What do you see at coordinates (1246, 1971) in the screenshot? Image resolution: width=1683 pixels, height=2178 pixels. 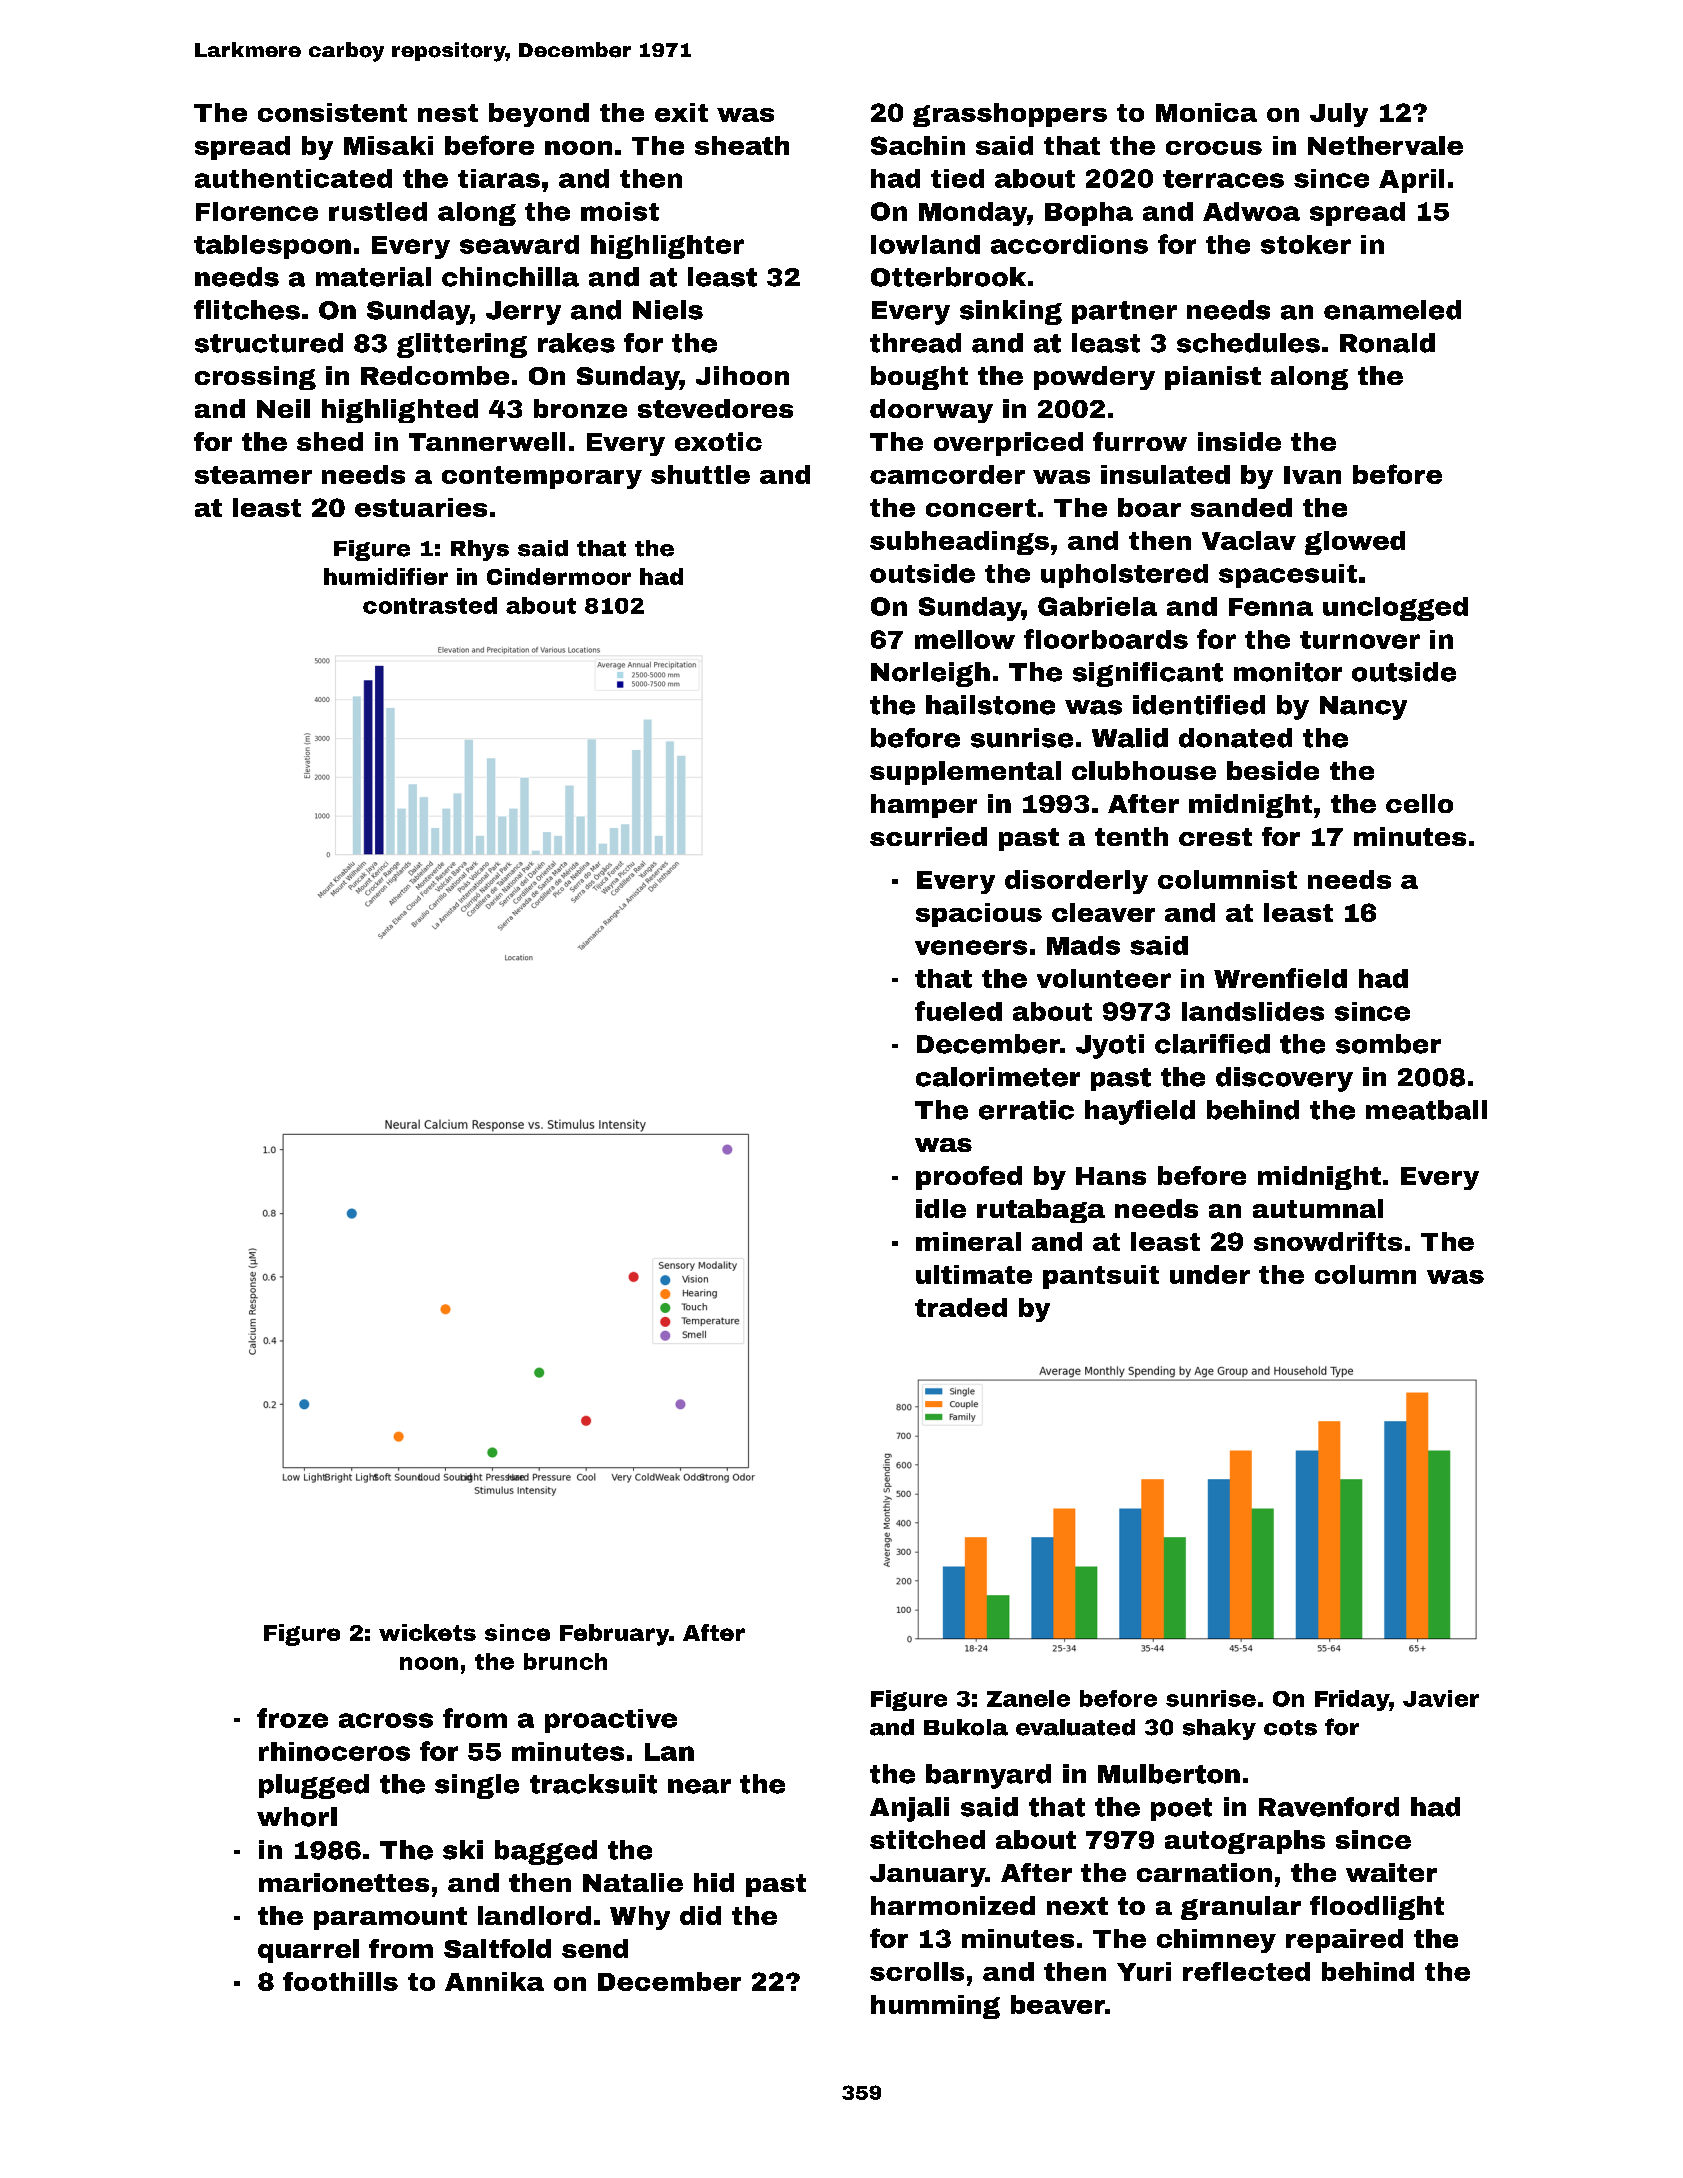 I see `reflected` at bounding box center [1246, 1971].
